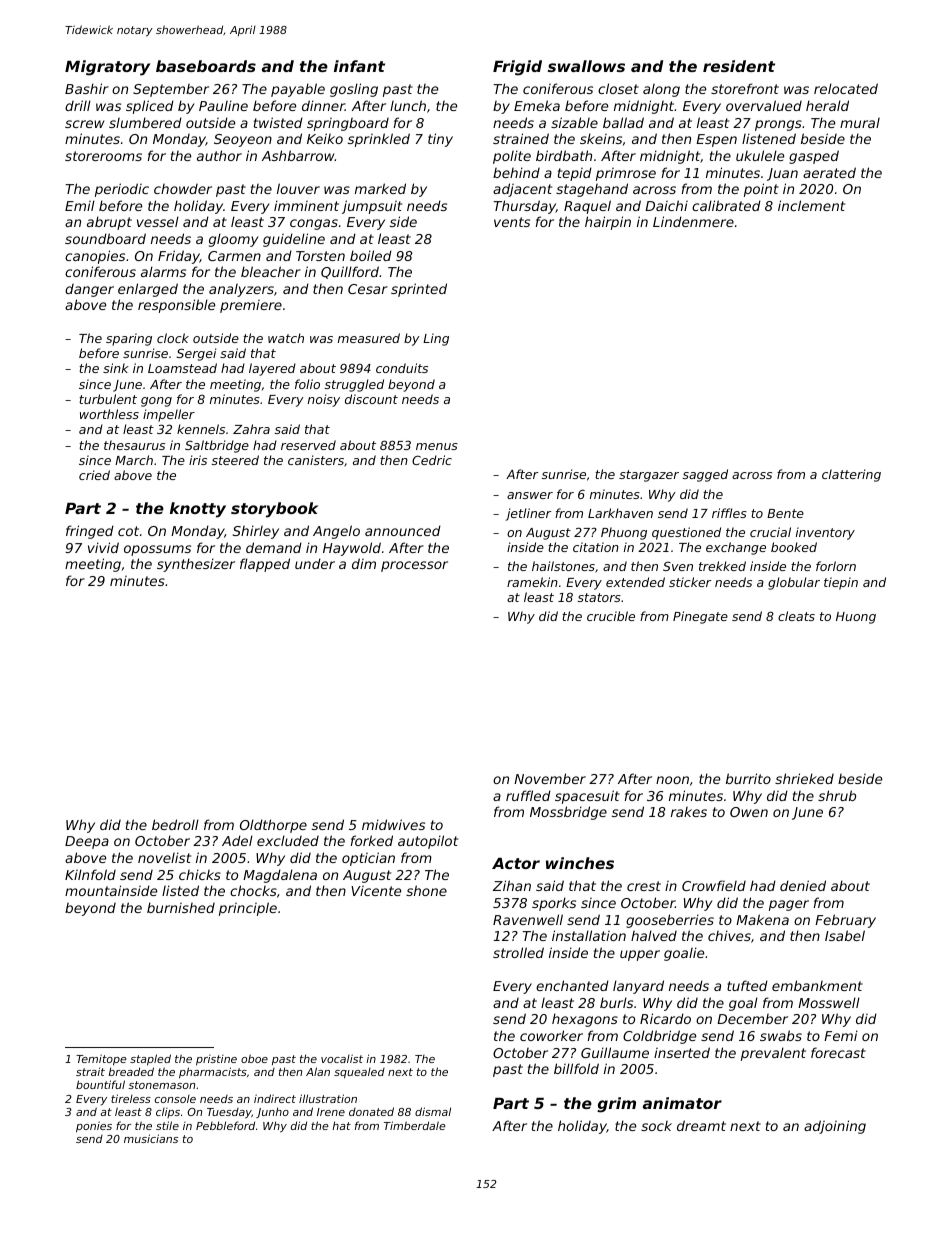 The width and height of the document is (952, 1233). I want to click on shrub, so click(837, 795).
